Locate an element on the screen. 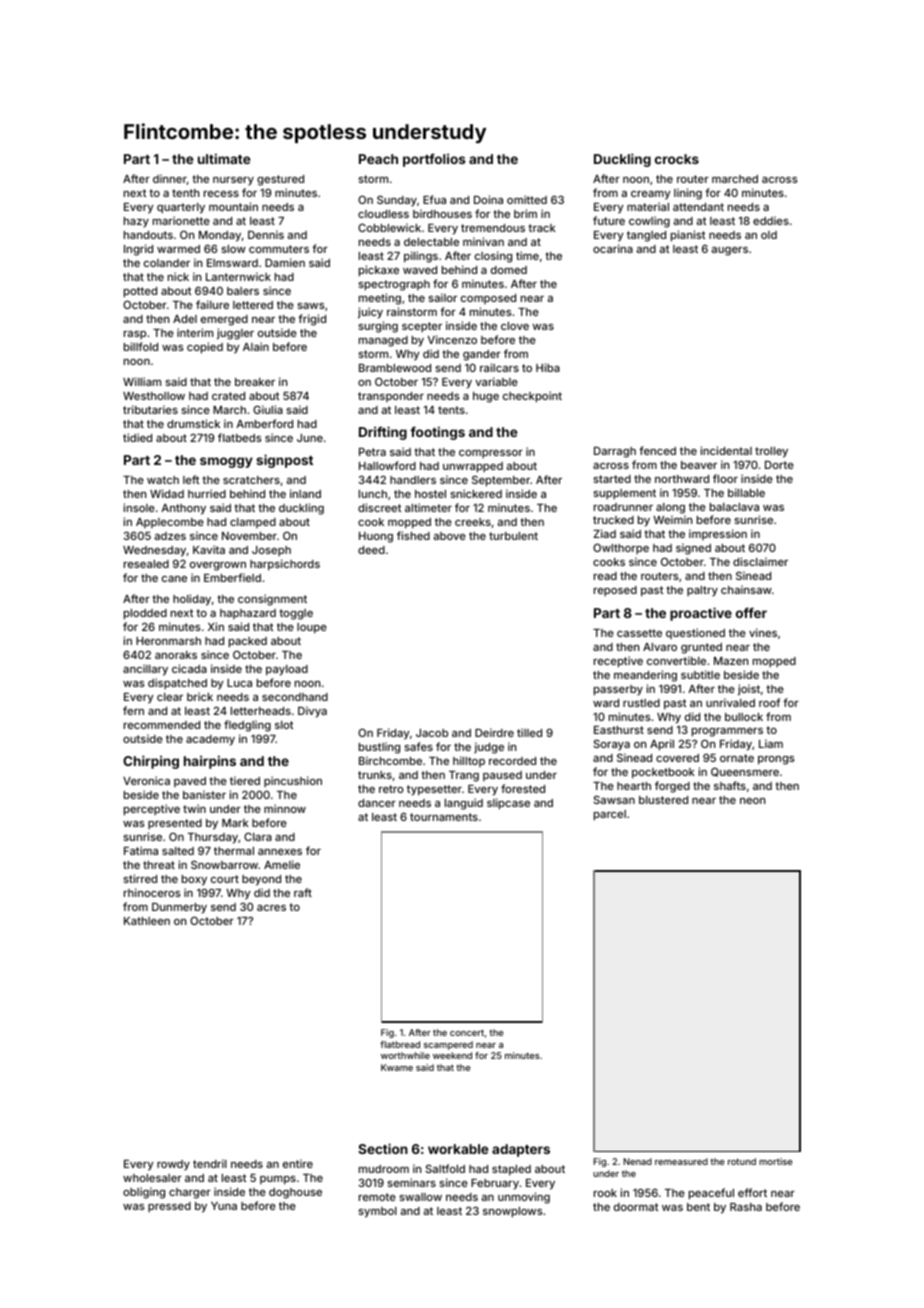 The height and width of the screenshot is (1308, 924). hazy is located at coordinates (136, 222).
